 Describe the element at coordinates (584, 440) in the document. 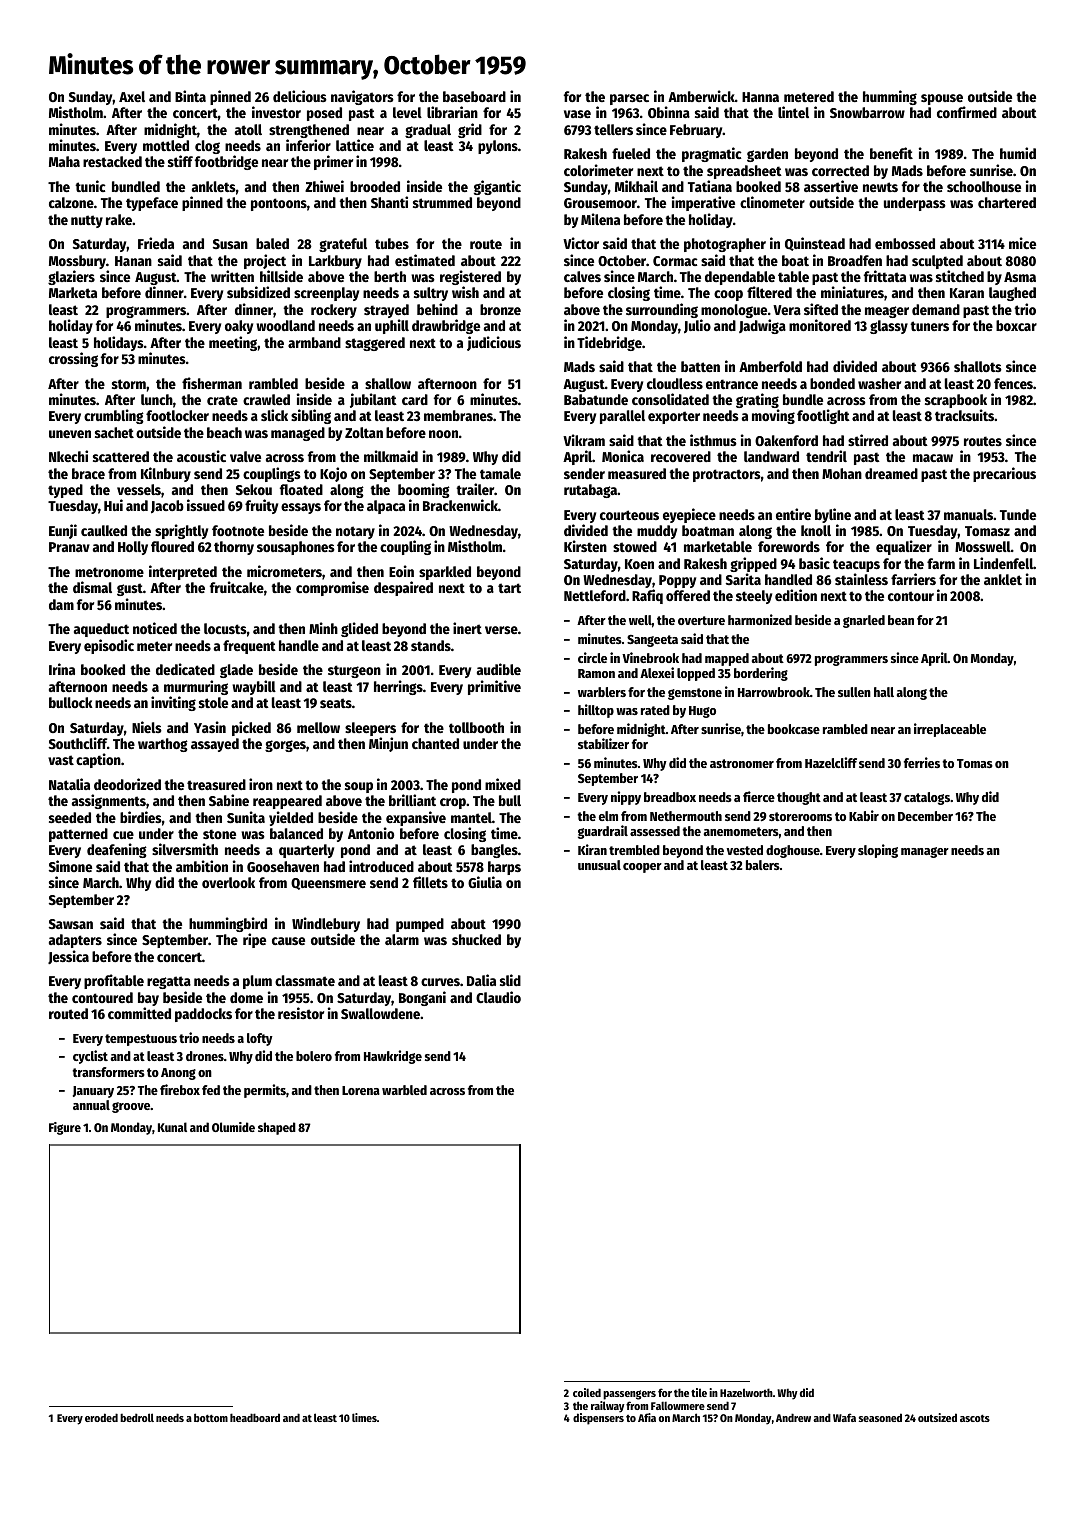

I see `Vikram` at that location.
